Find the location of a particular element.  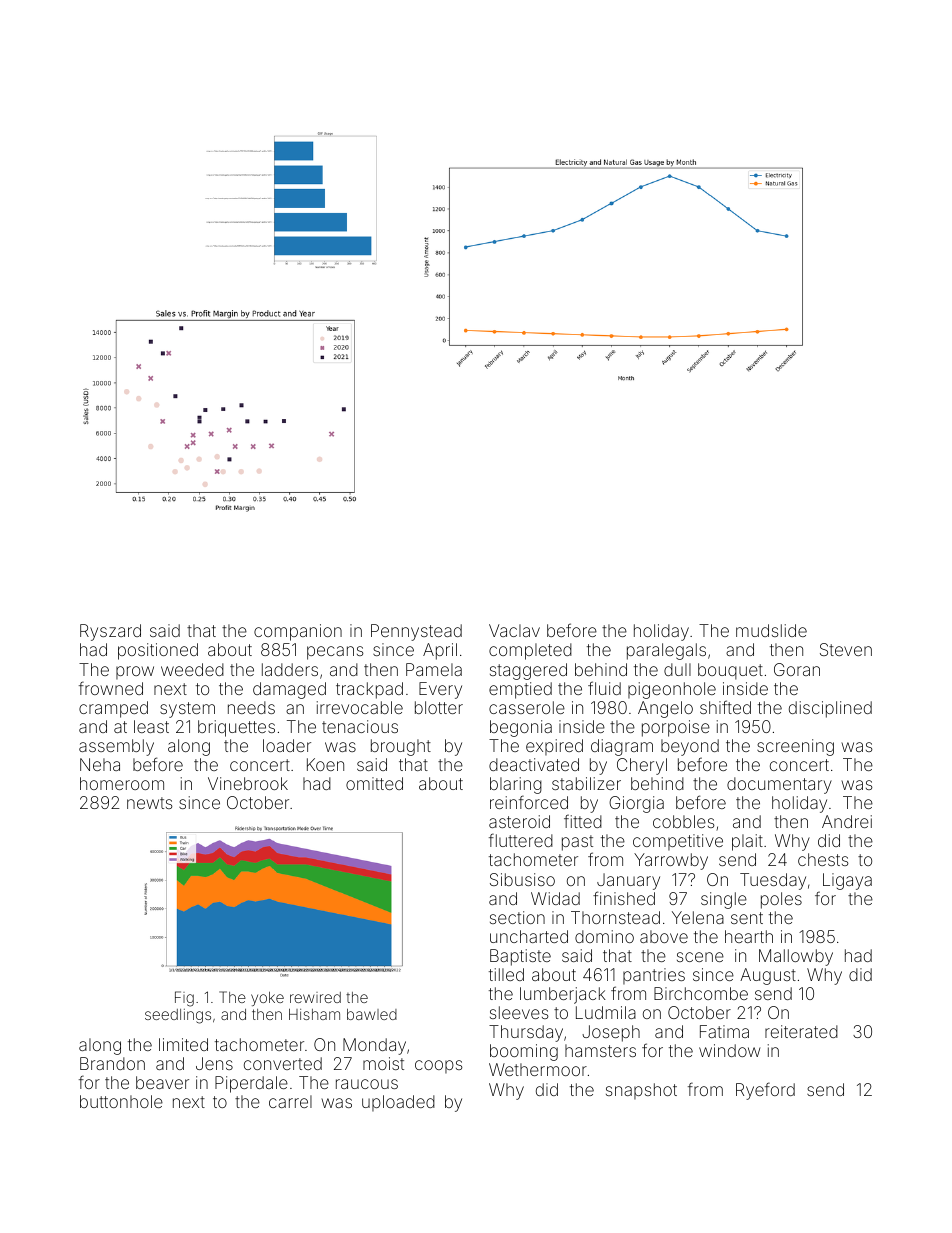

rewired is located at coordinates (315, 997).
